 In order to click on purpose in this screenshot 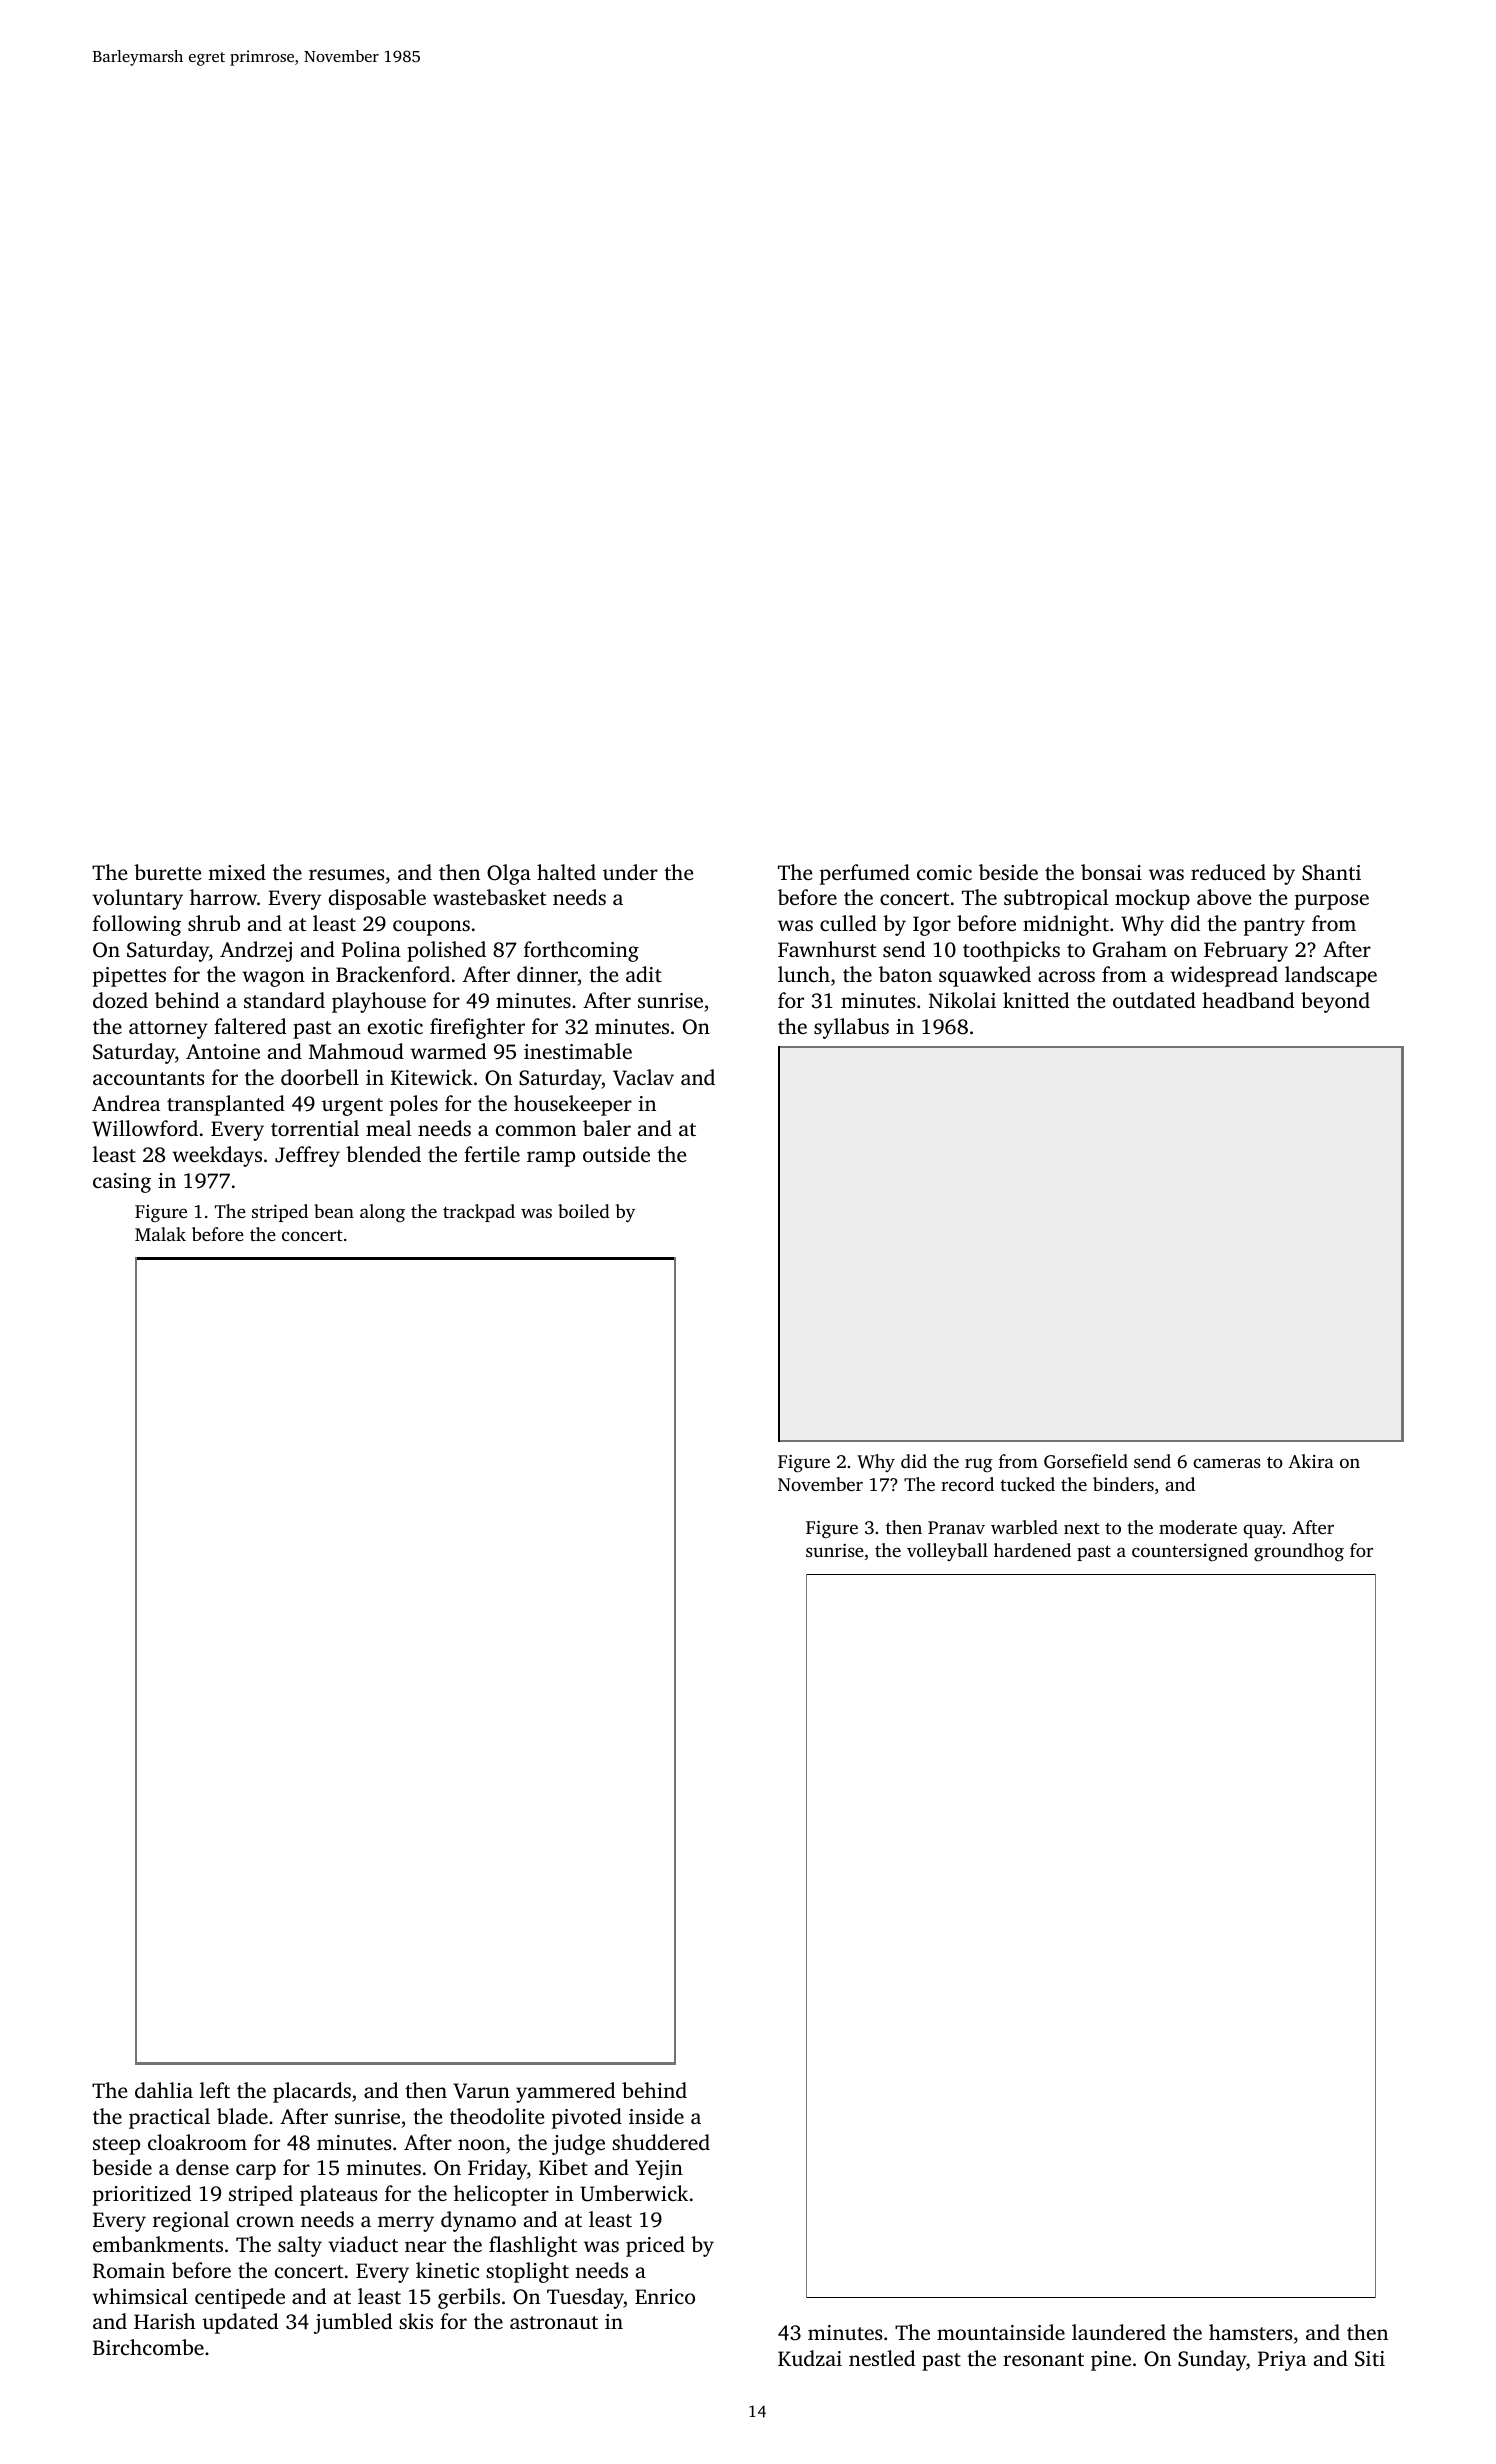, I will do `click(1332, 902)`.
